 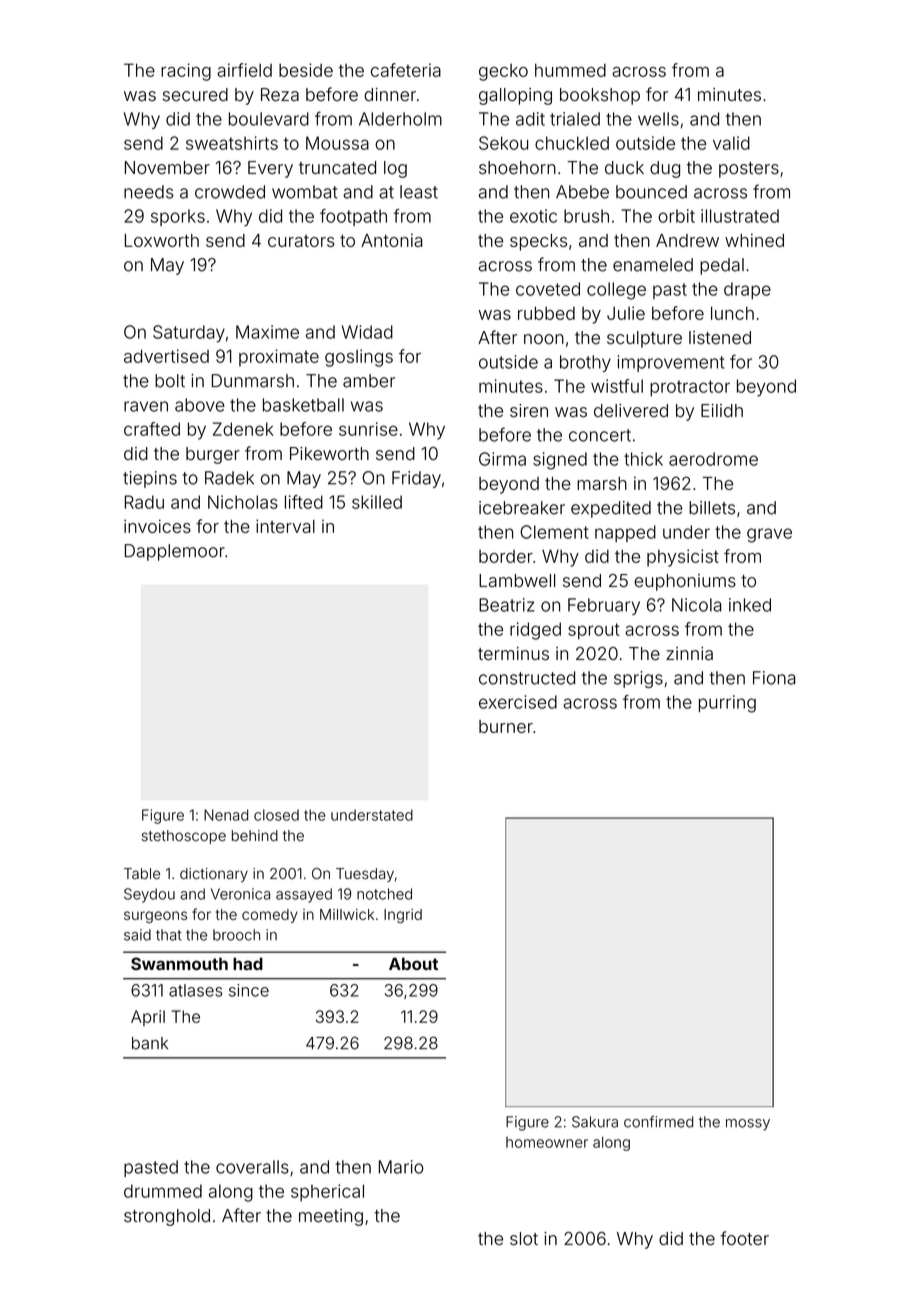 I want to click on meeting, so click(x=331, y=1217).
